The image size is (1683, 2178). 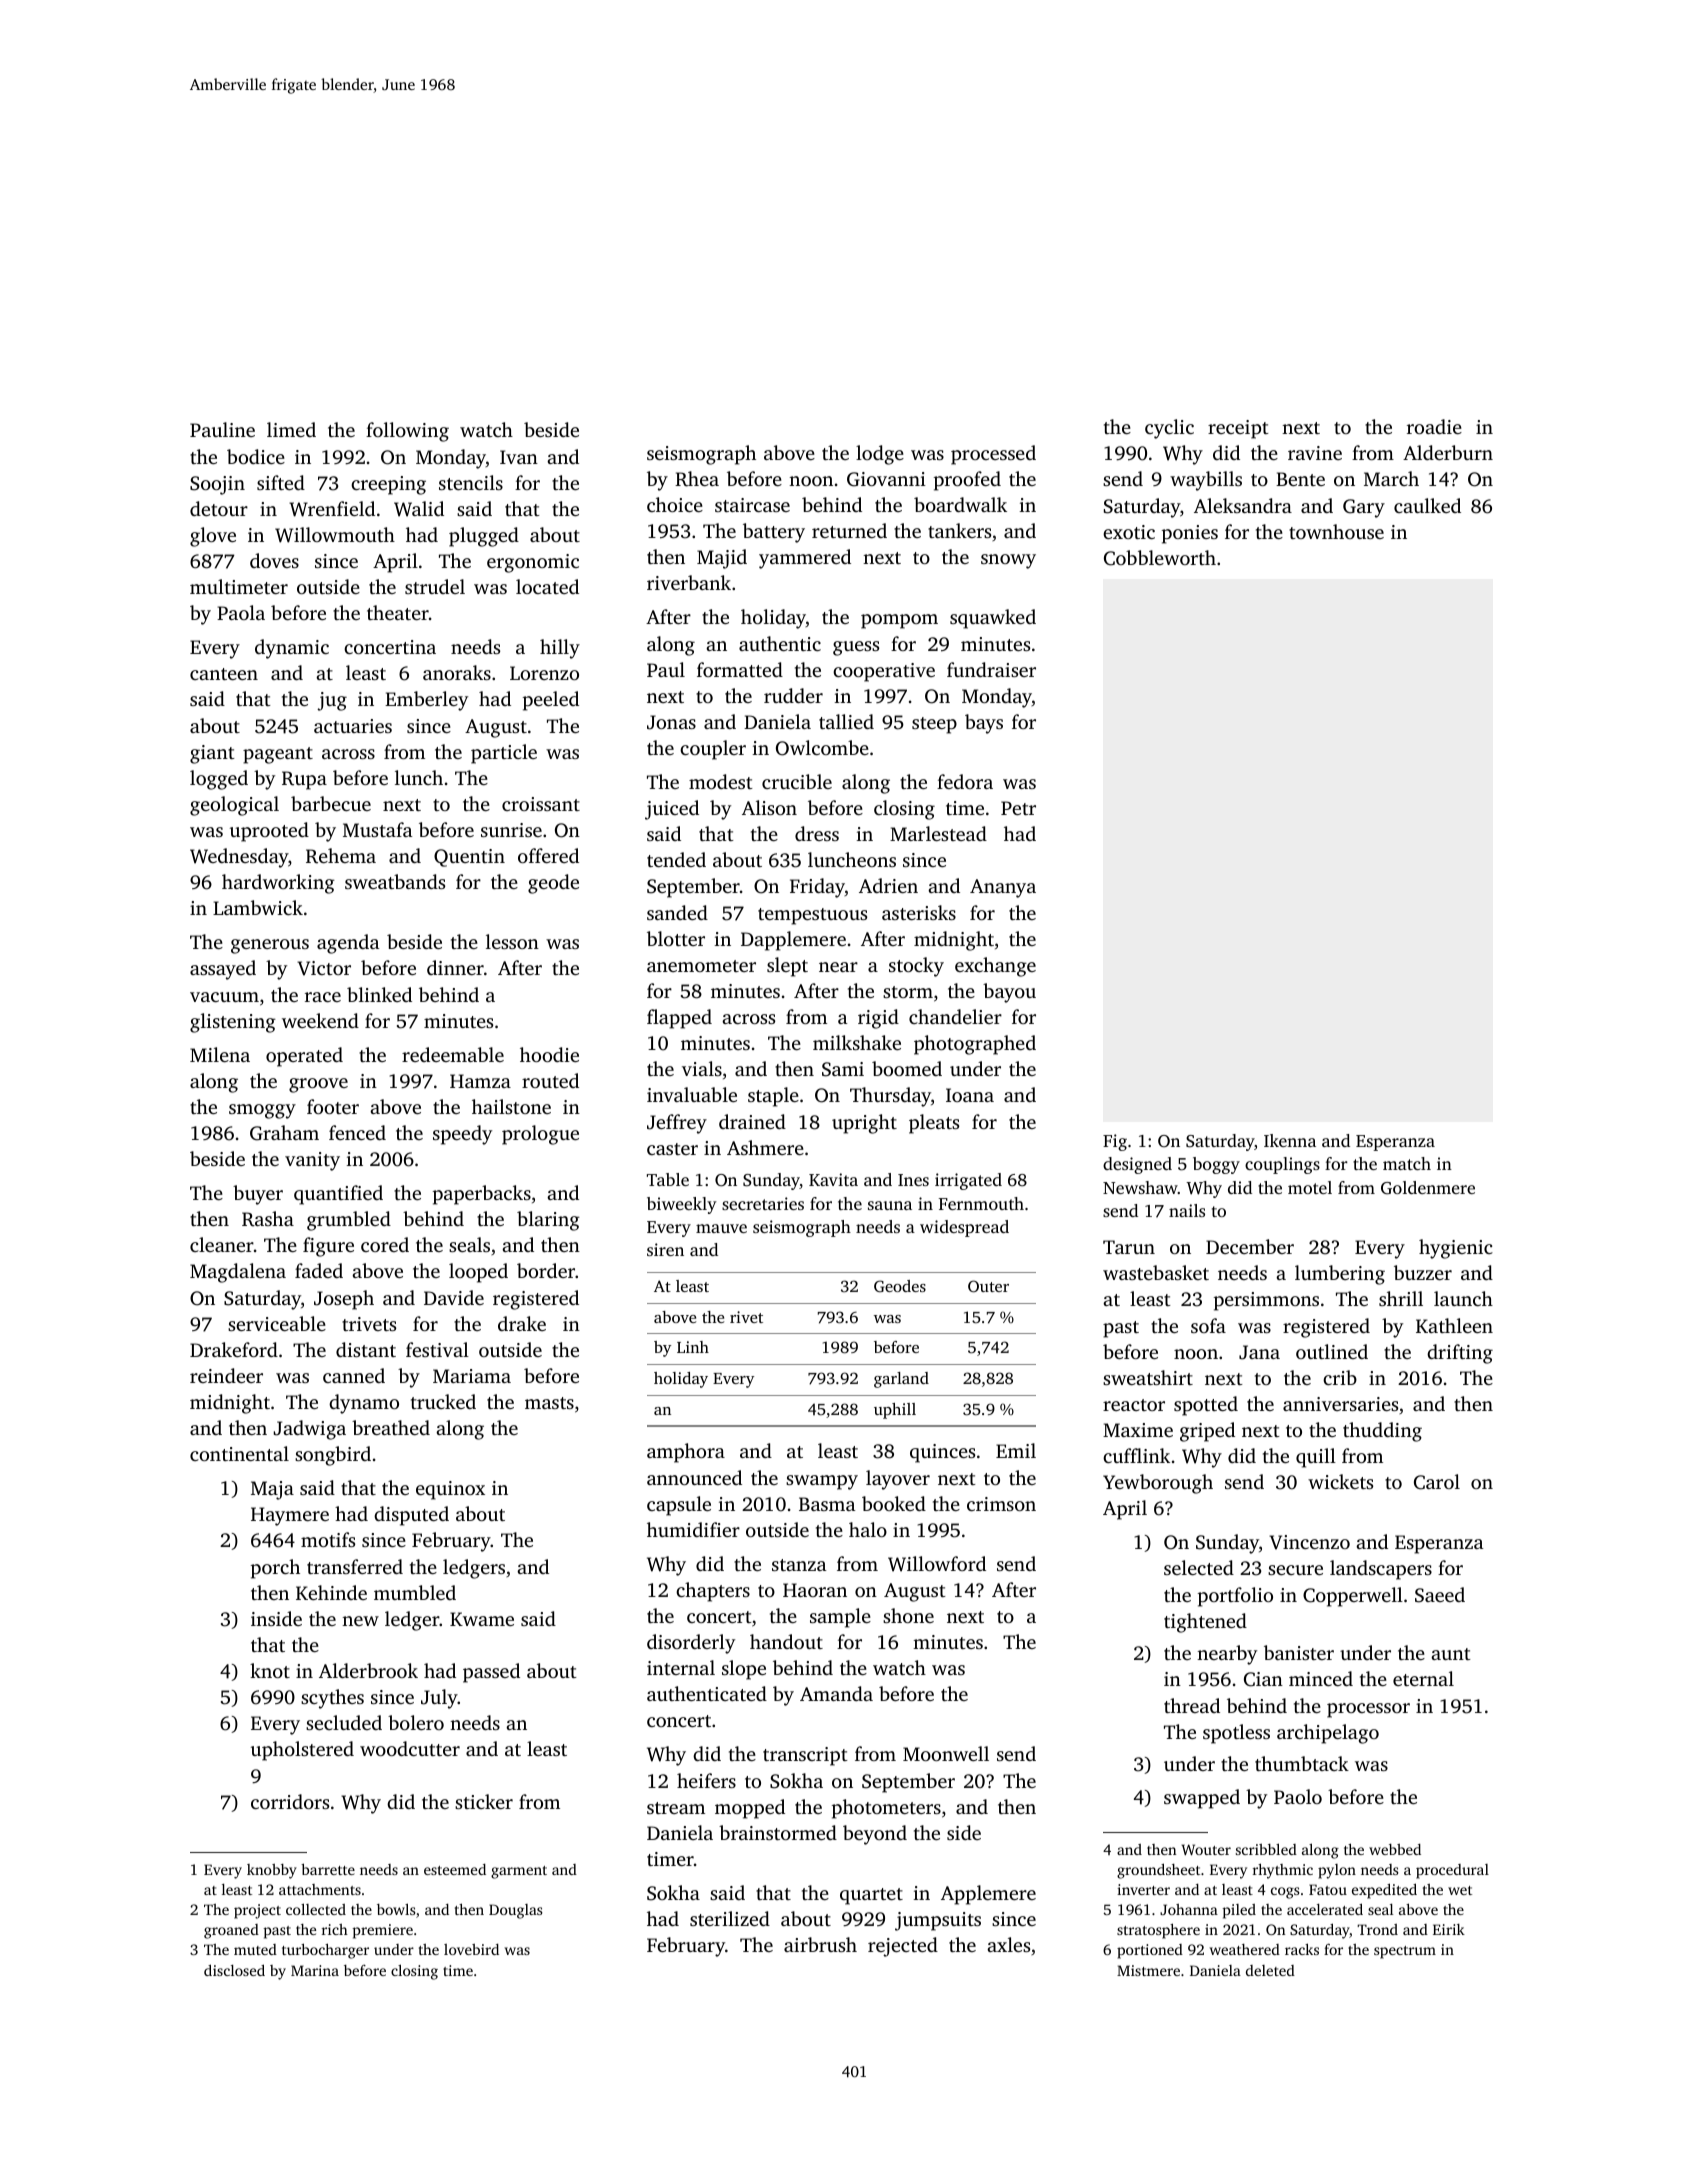 I want to click on bodice, so click(x=256, y=456).
